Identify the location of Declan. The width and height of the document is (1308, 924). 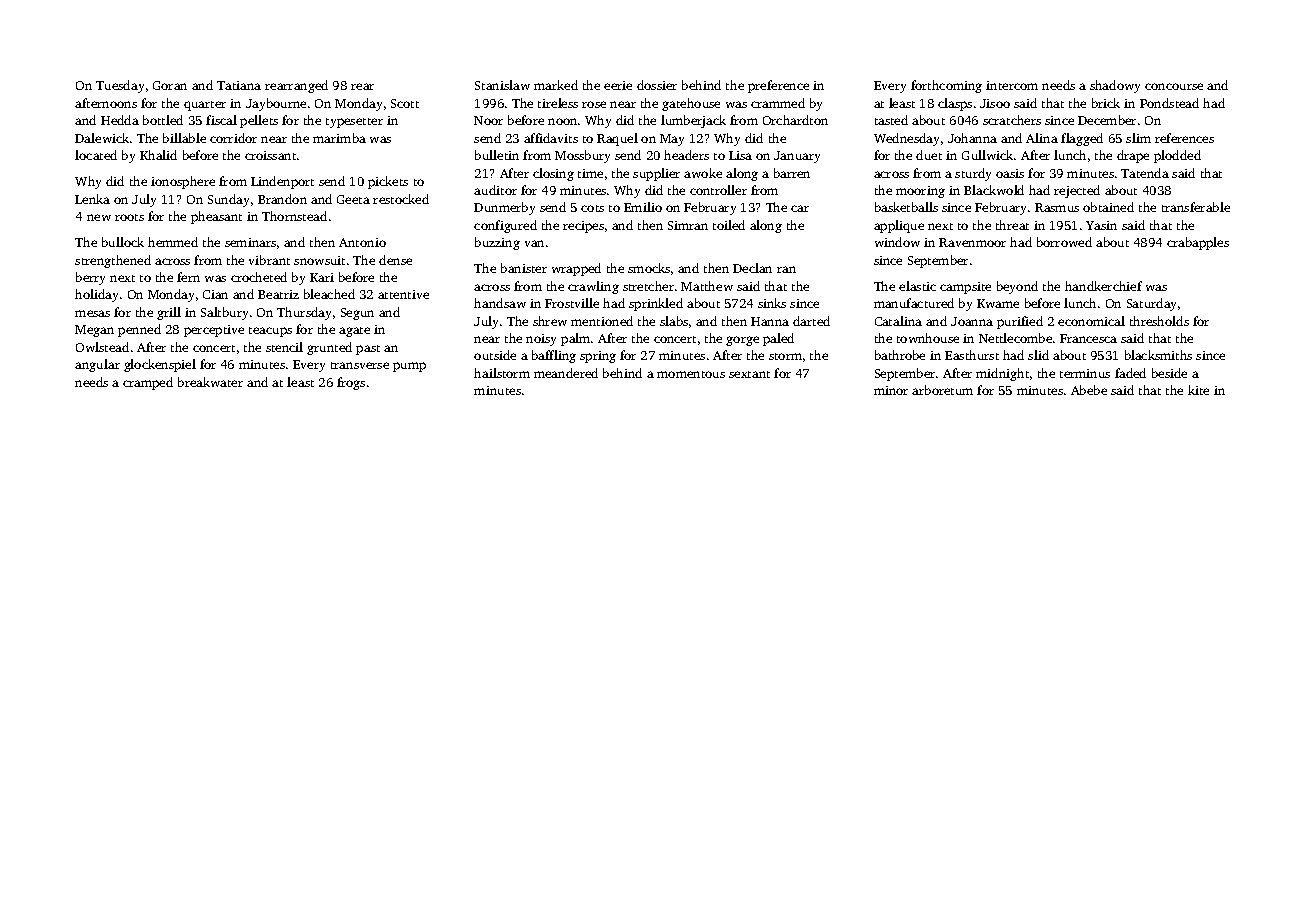
(752, 268).
